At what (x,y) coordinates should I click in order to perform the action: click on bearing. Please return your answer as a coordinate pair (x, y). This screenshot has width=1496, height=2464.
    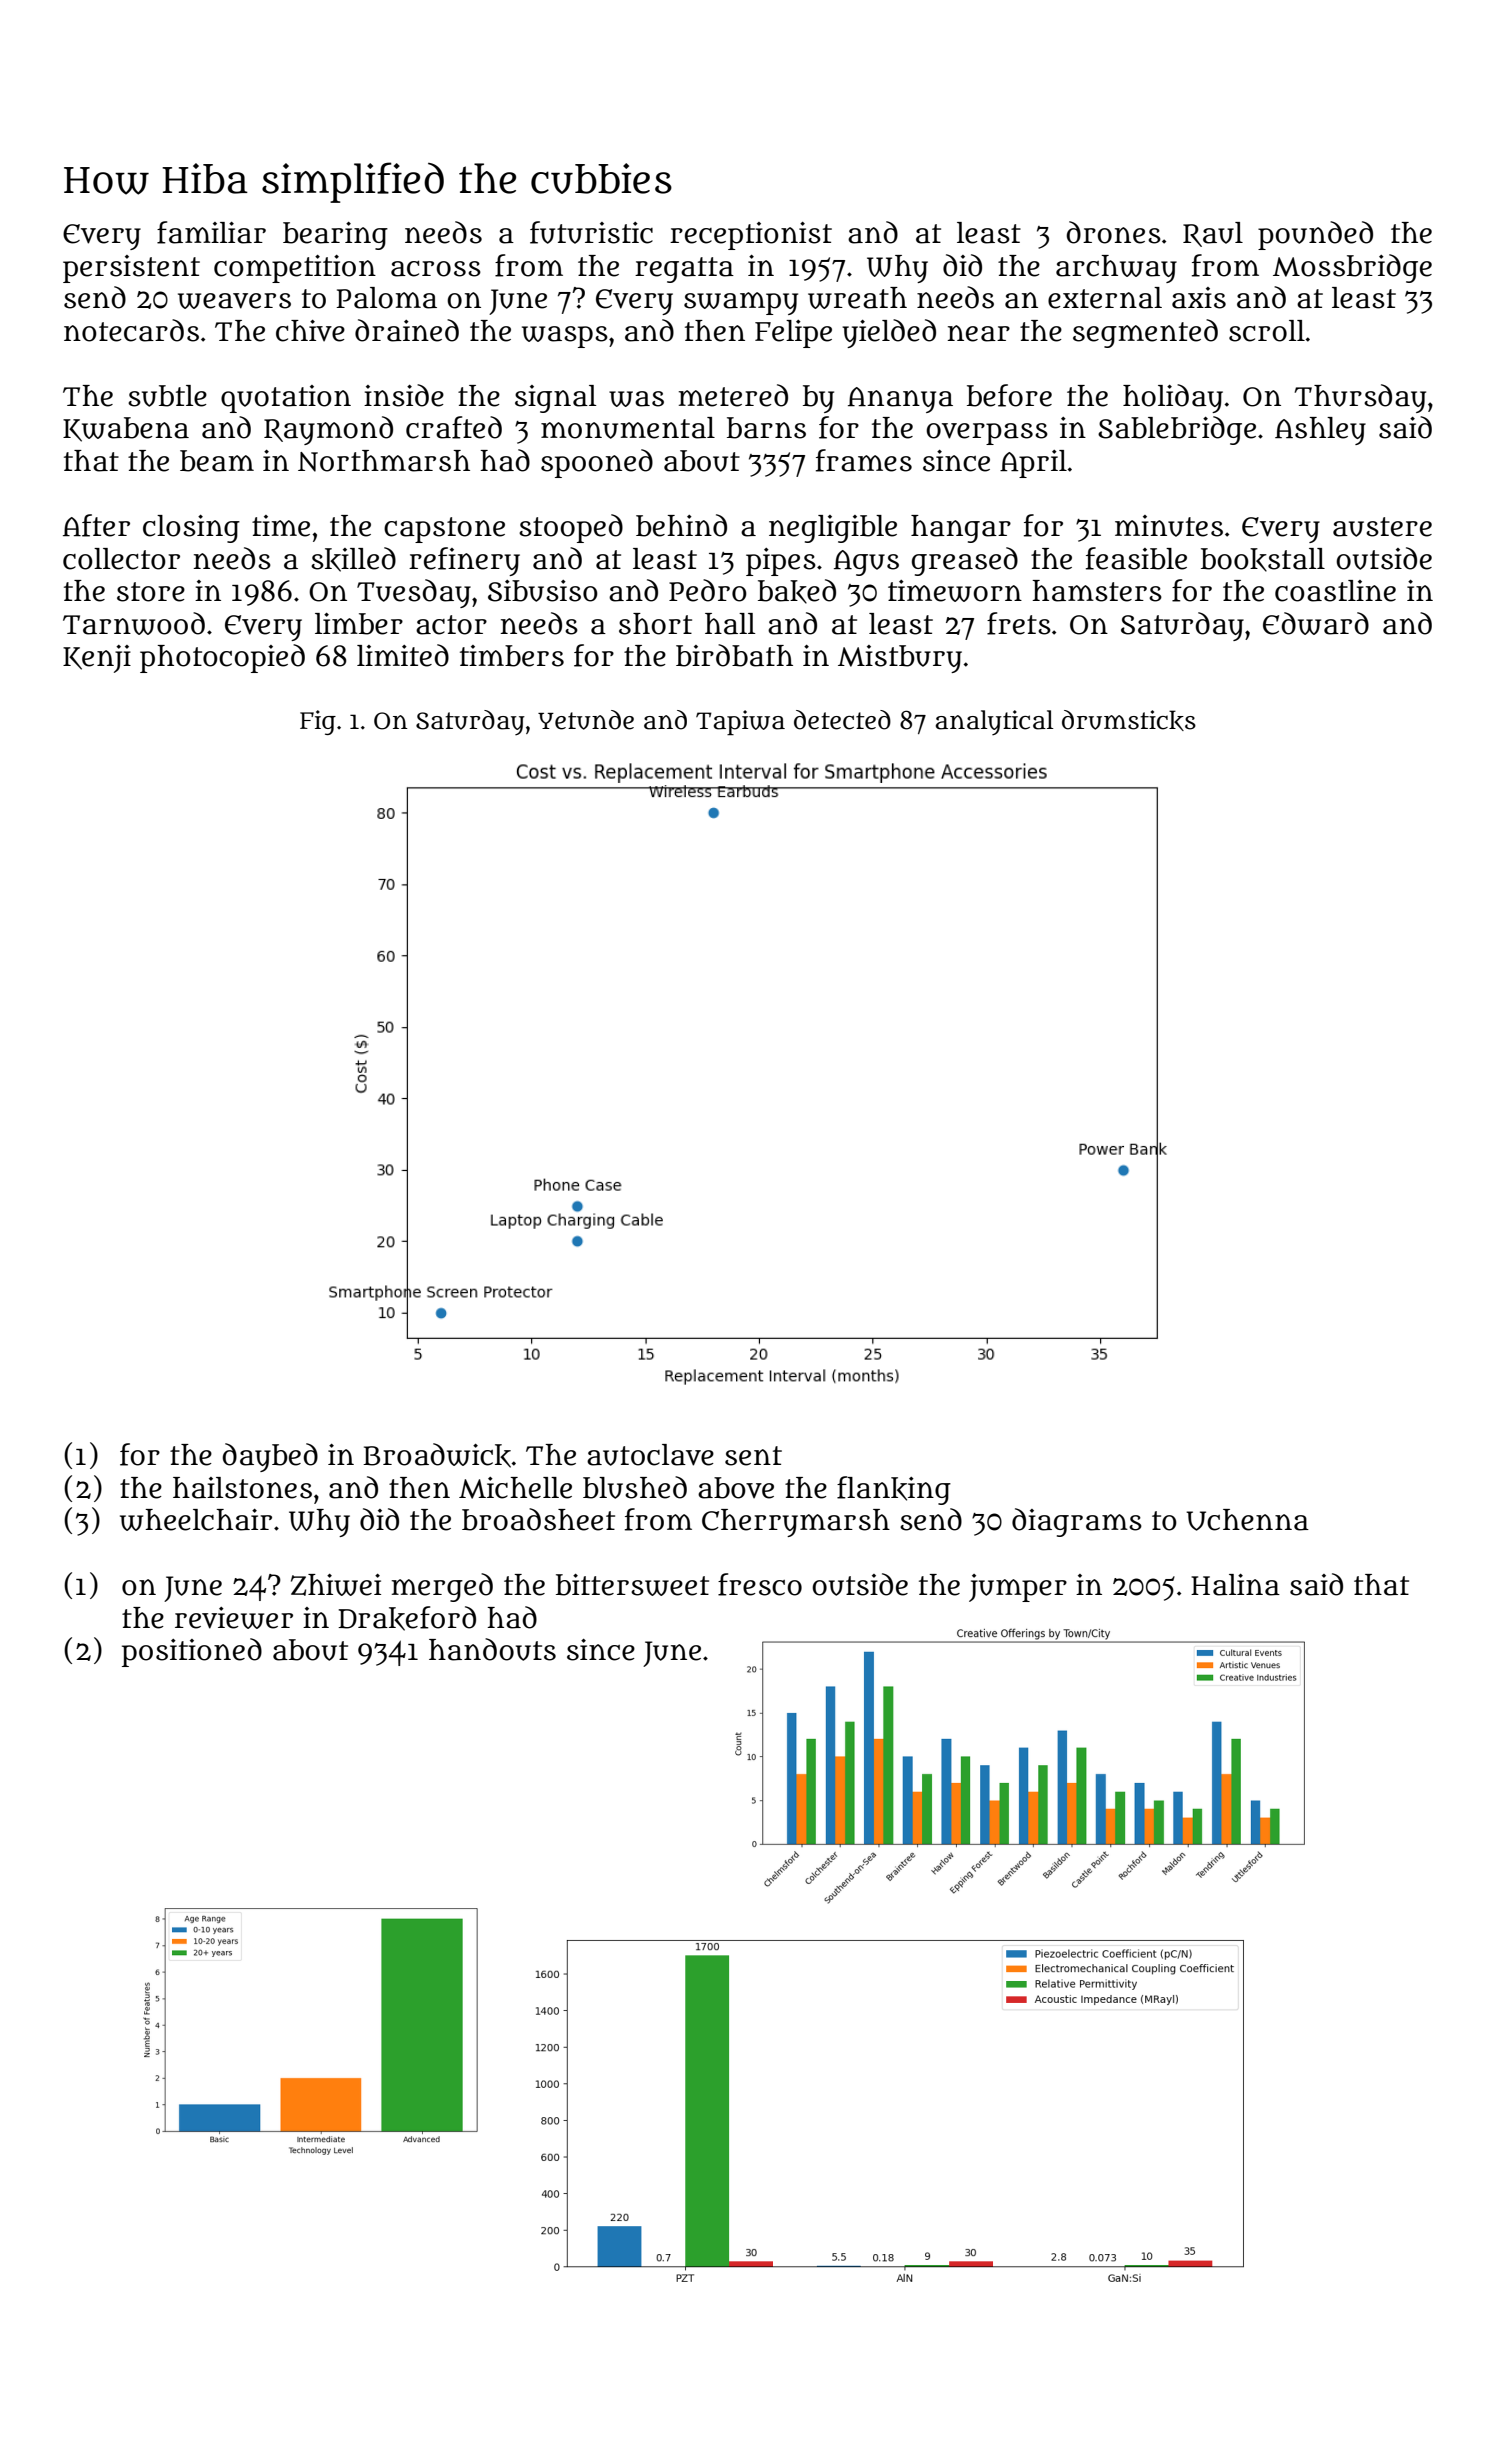
    Looking at the image, I should click on (335, 236).
